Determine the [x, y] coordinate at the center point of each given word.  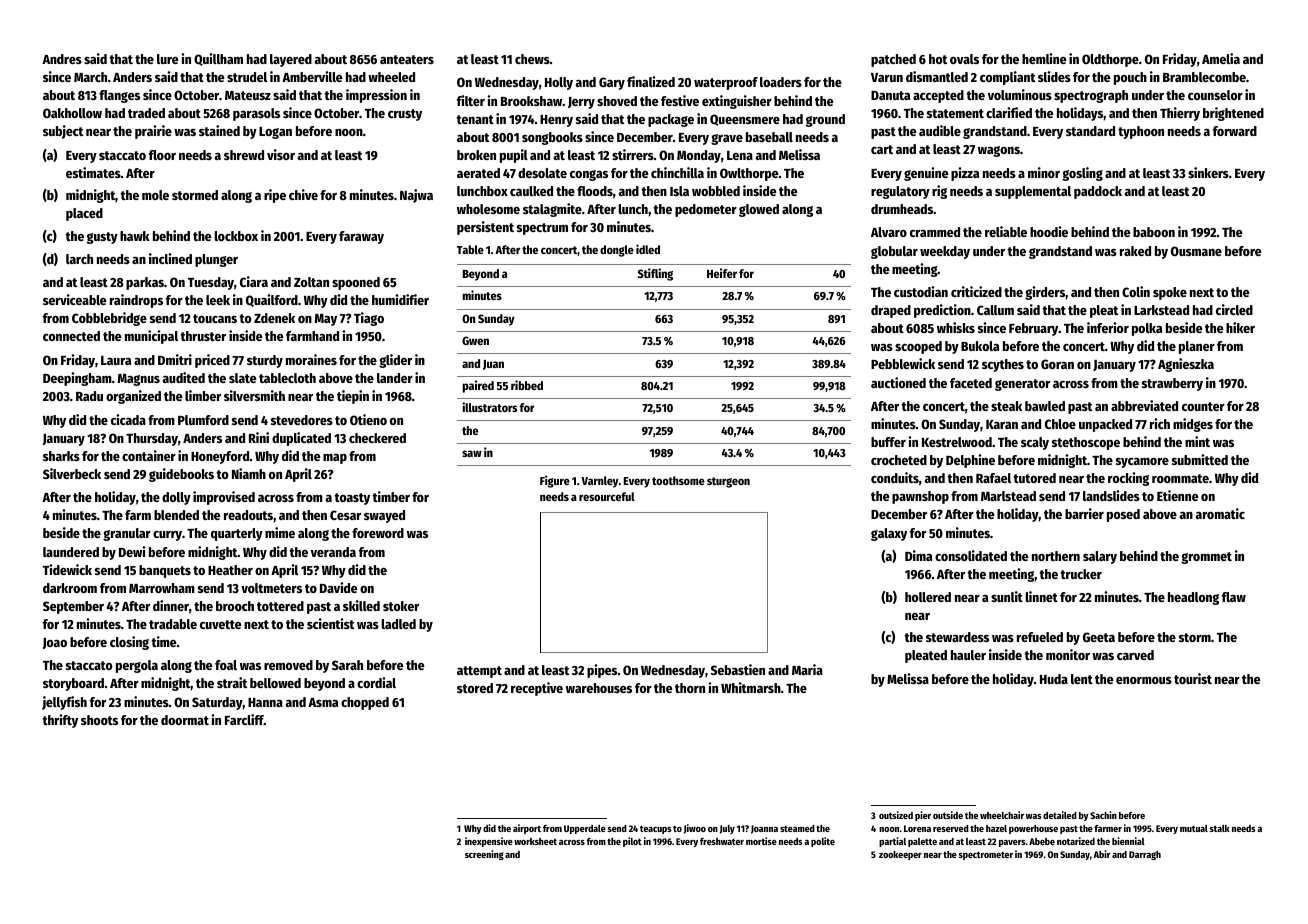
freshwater [722, 841]
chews [532, 59]
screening [484, 855]
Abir [1101, 854]
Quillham [218, 59]
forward [1235, 131]
